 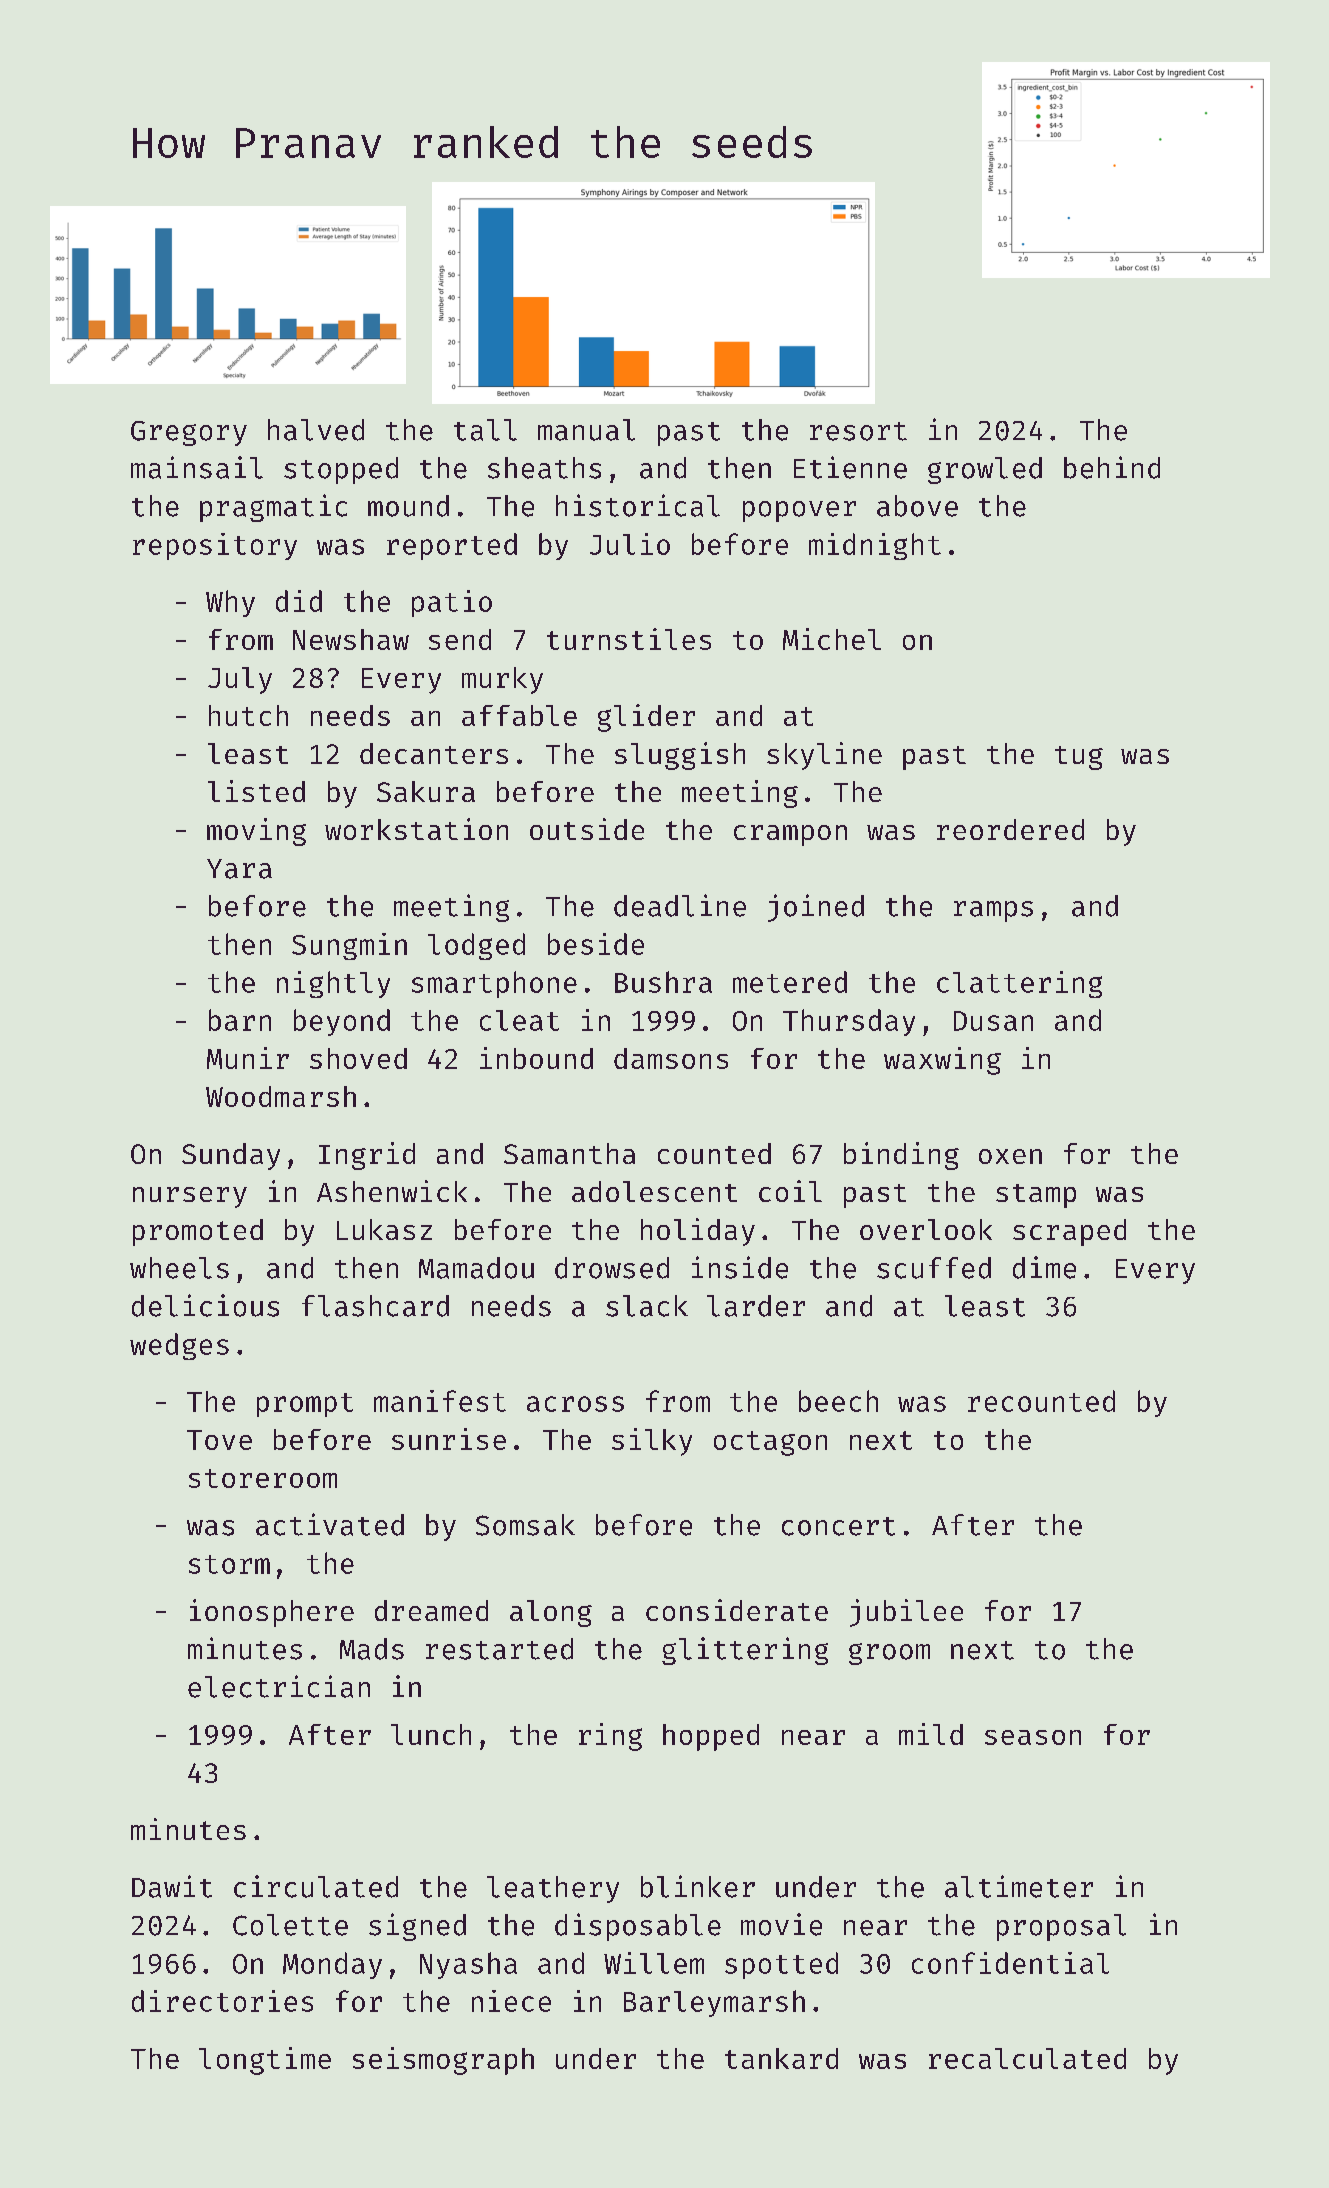 What do you see at coordinates (680, 756) in the image?
I see `sluggish` at bounding box center [680, 756].
